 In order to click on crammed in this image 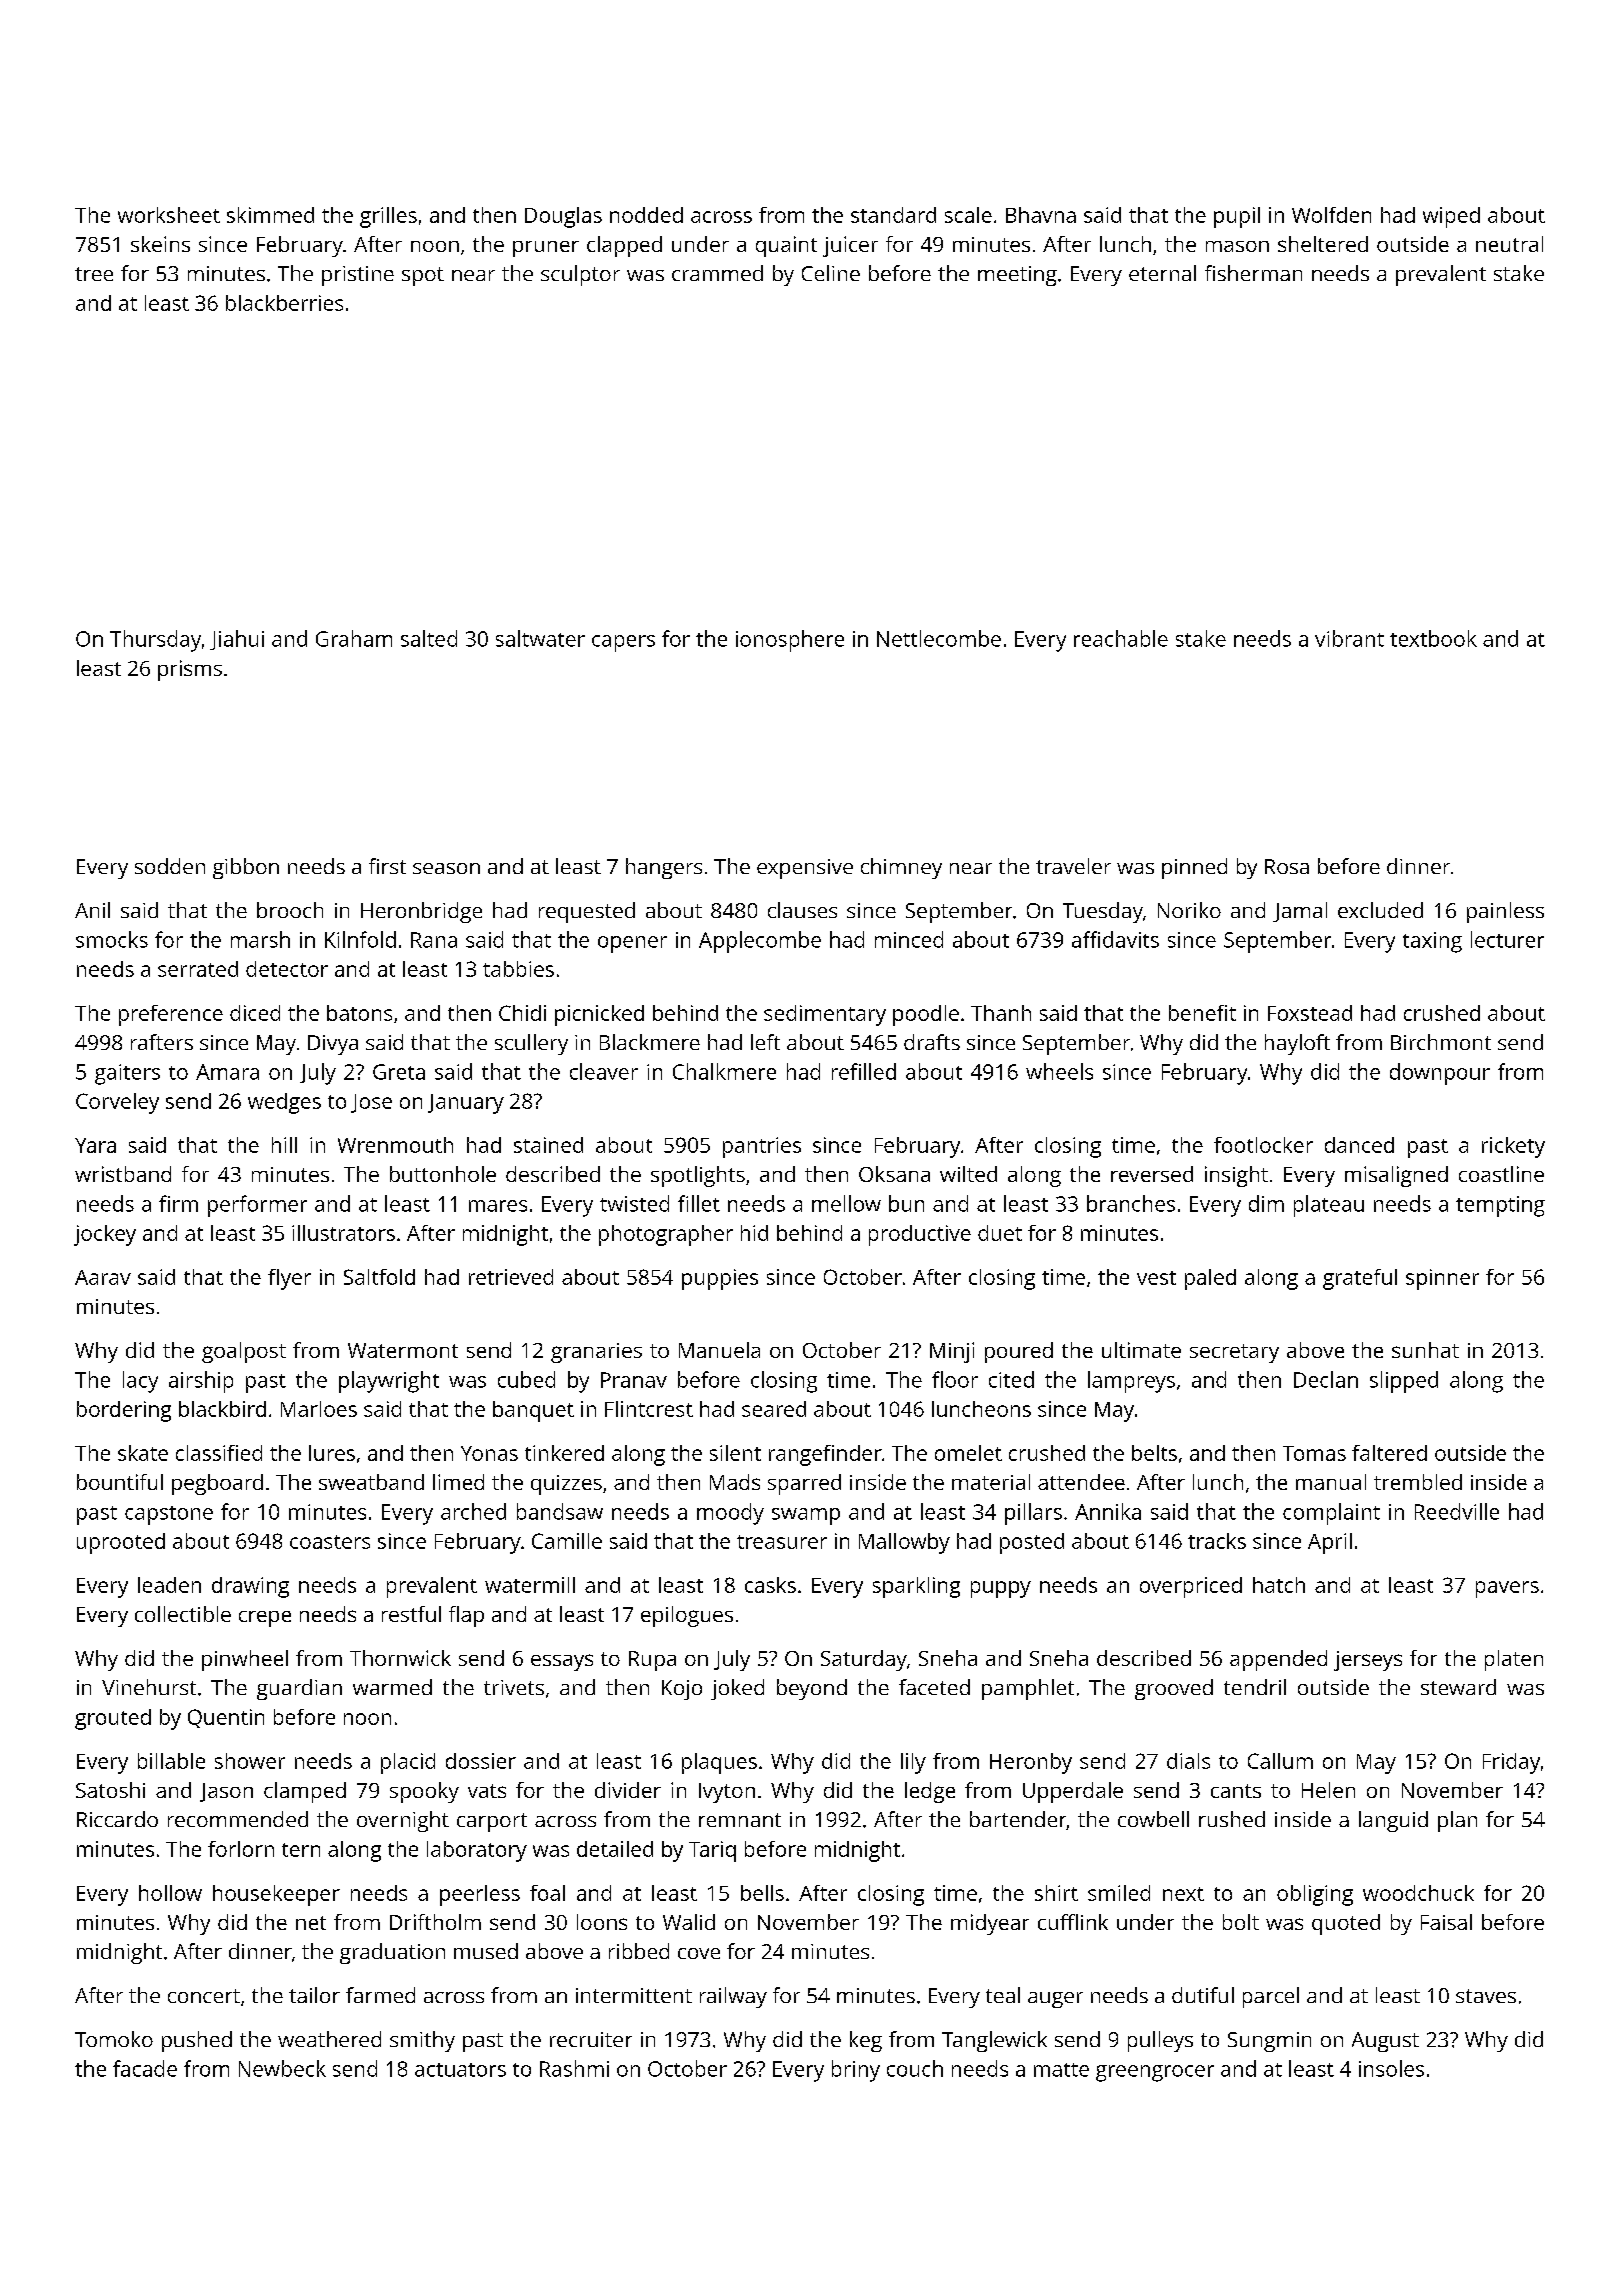, I will do `click(717, 273)`.
